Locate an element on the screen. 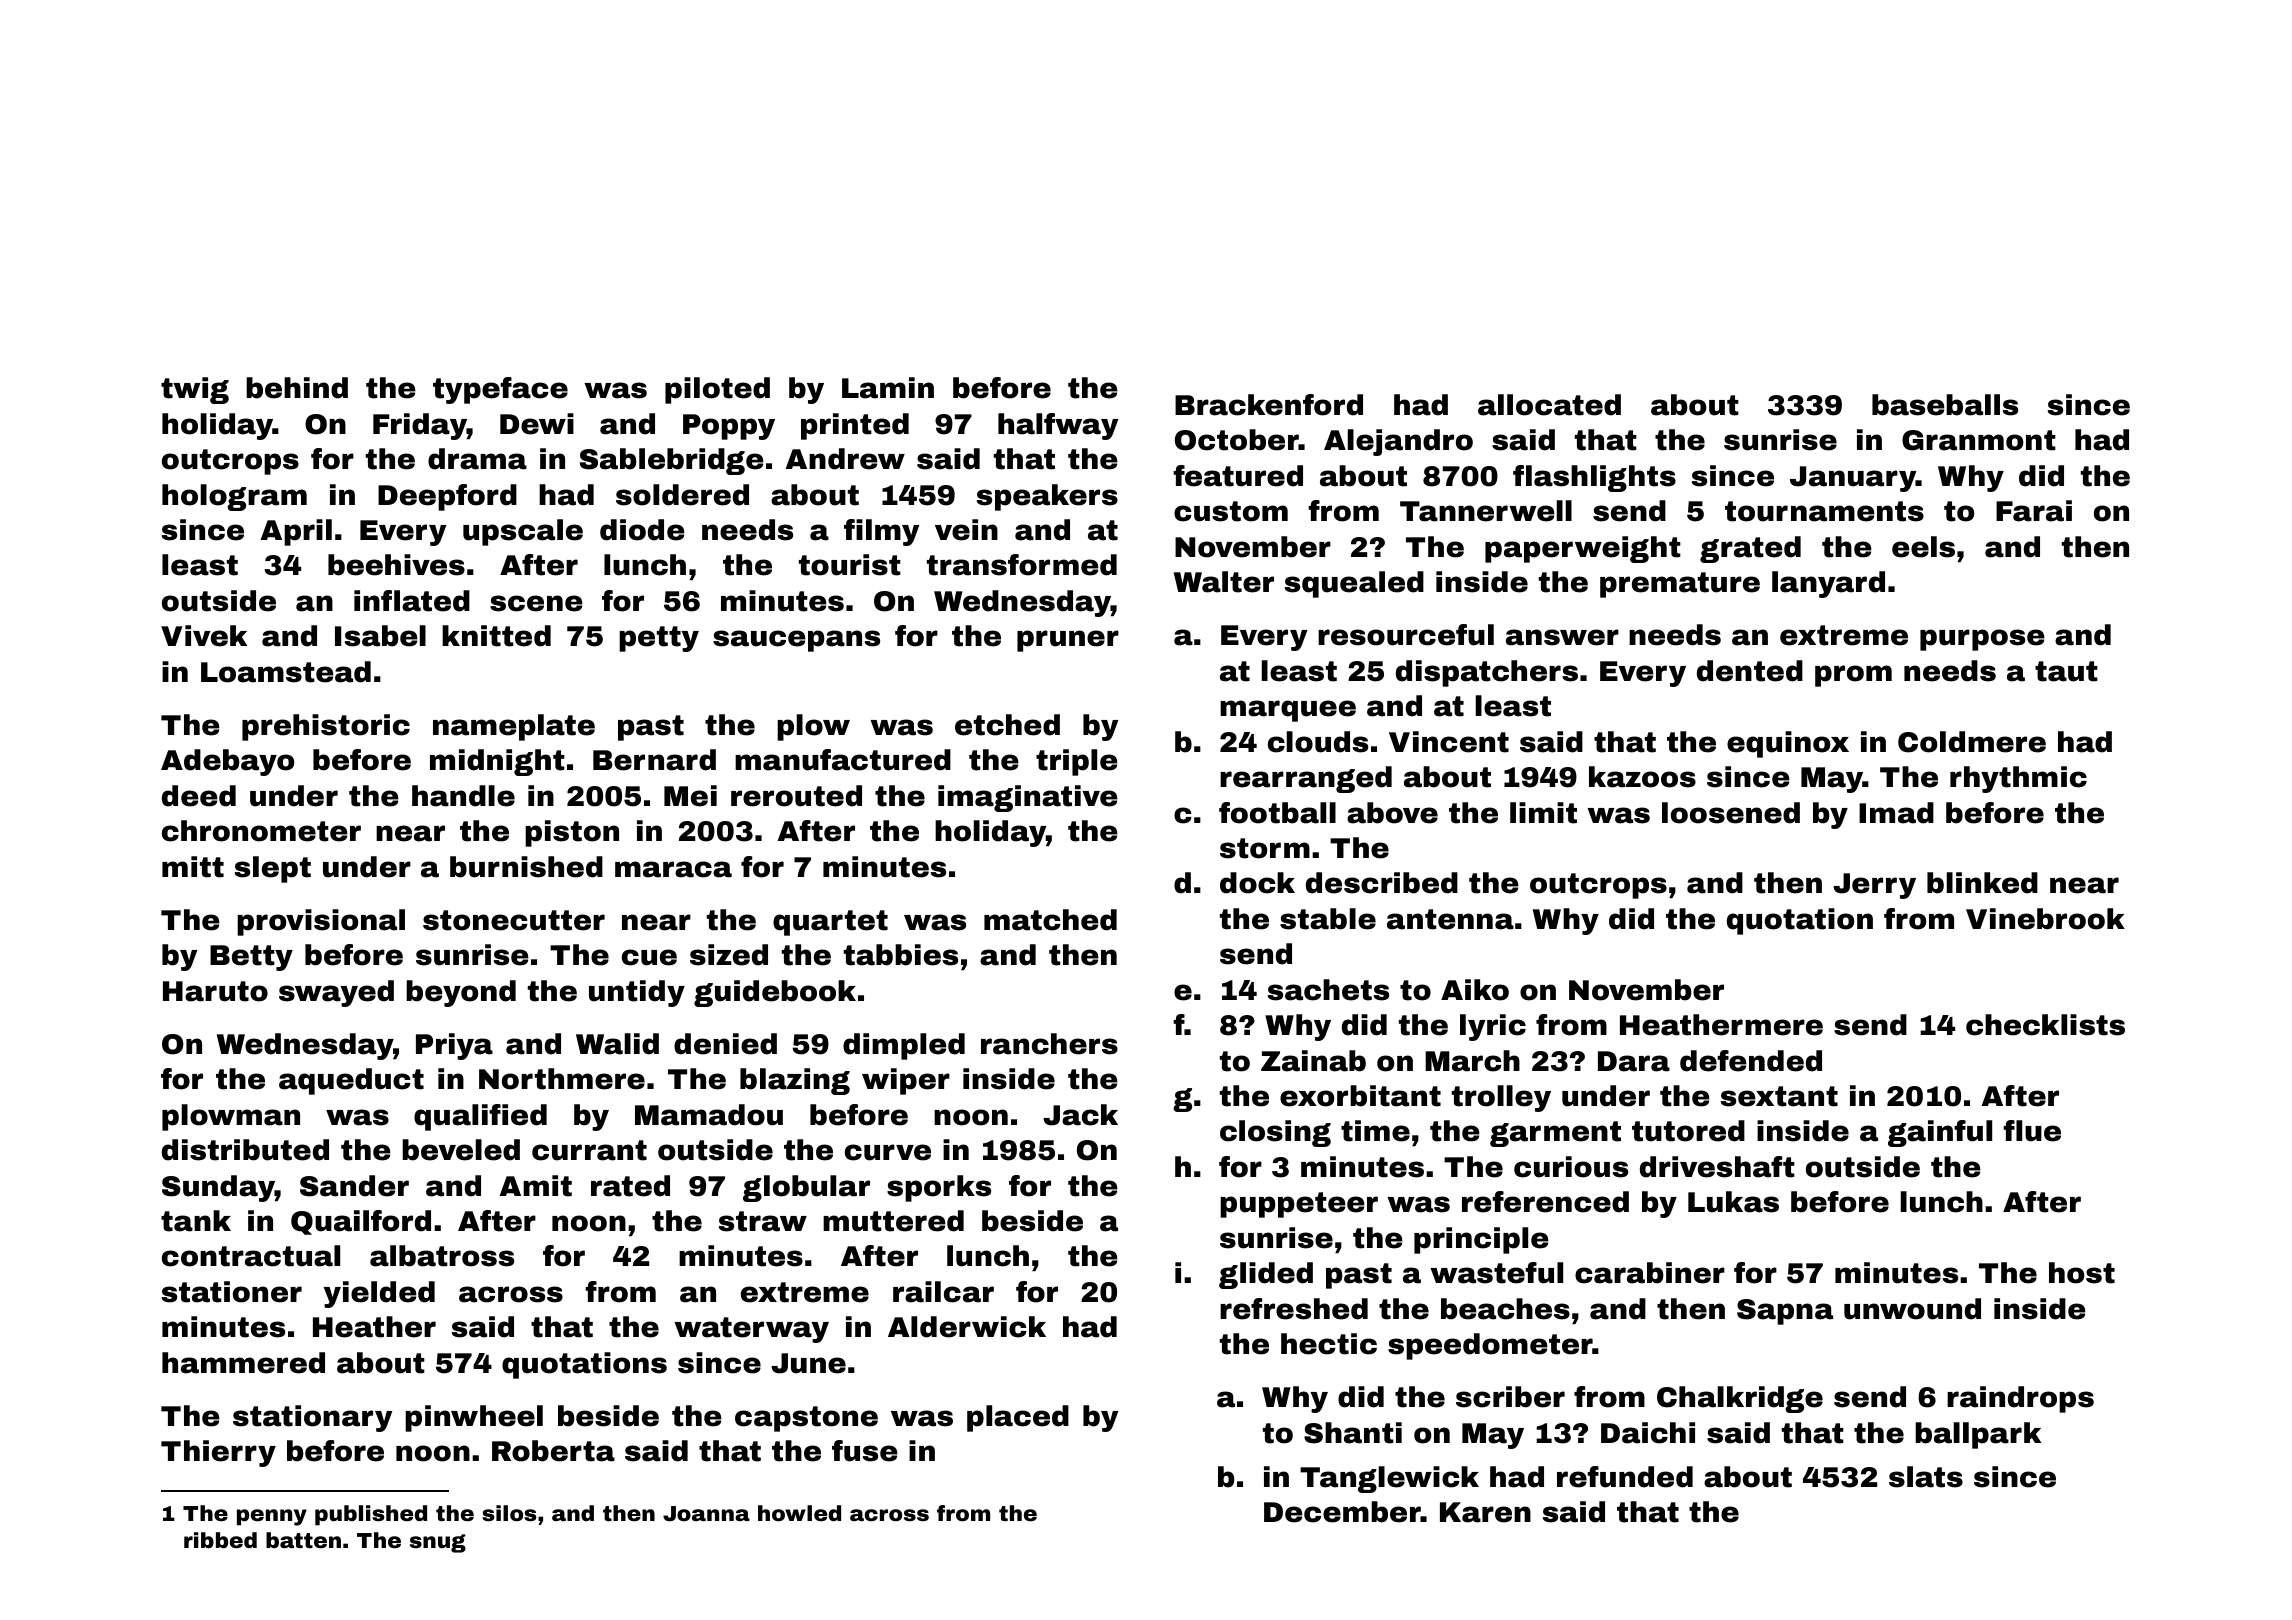  allocated is located at coordinates (1549, 405).
